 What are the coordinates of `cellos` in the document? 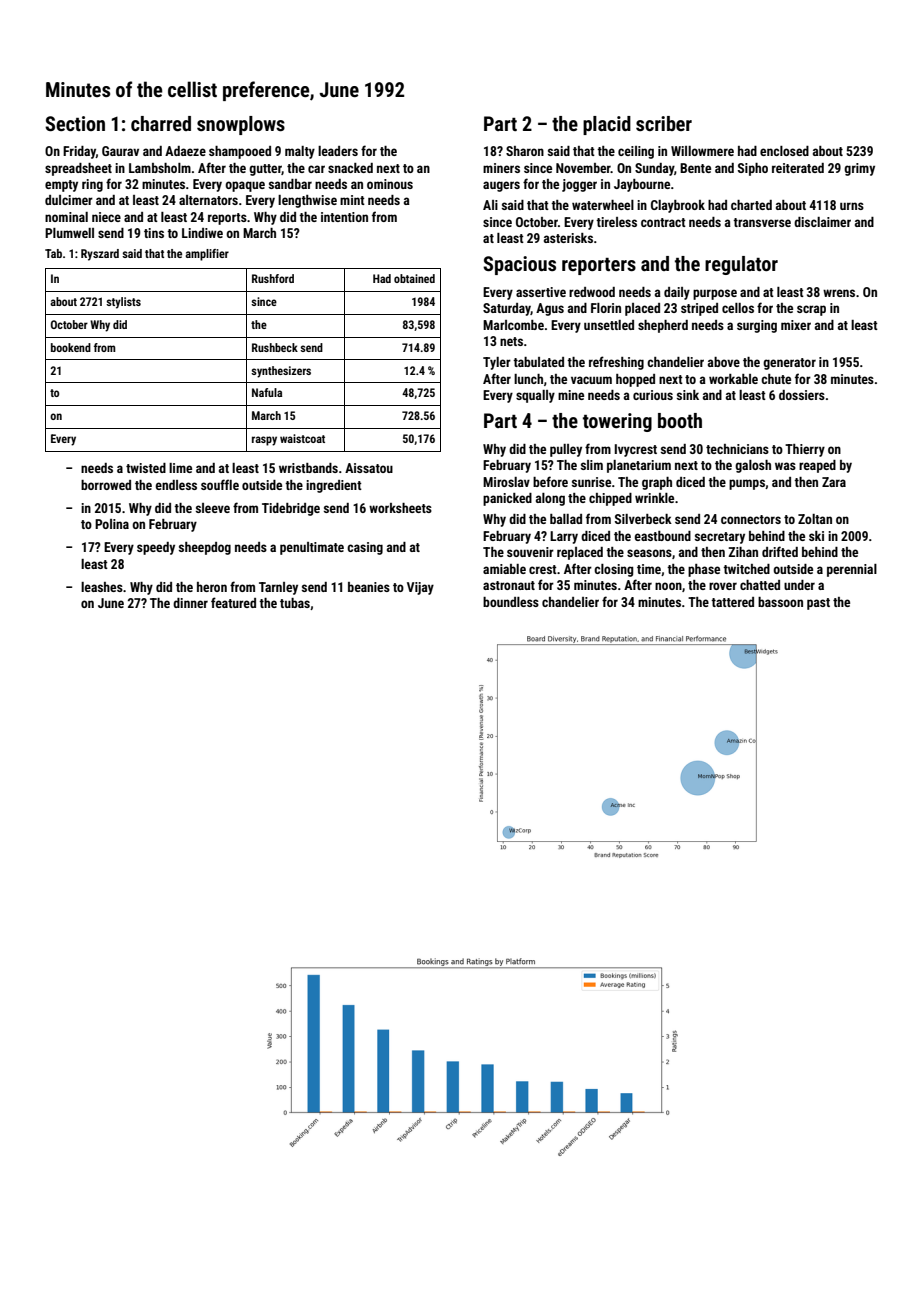 It's located at (738, 308).
